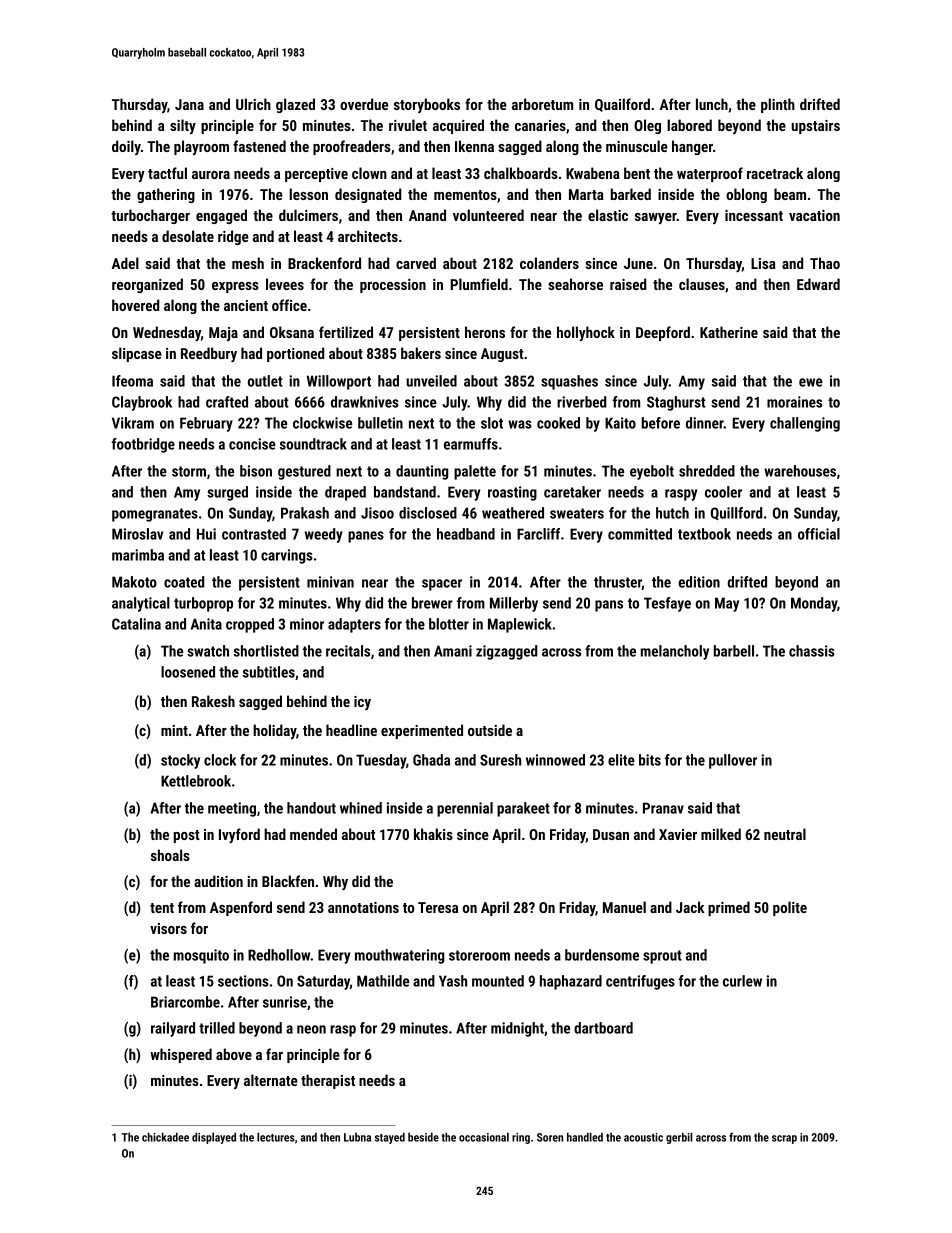  What do you see at coordinates (712, 104) in the document?
I see `lunch` at bounding box center [712, 104].
